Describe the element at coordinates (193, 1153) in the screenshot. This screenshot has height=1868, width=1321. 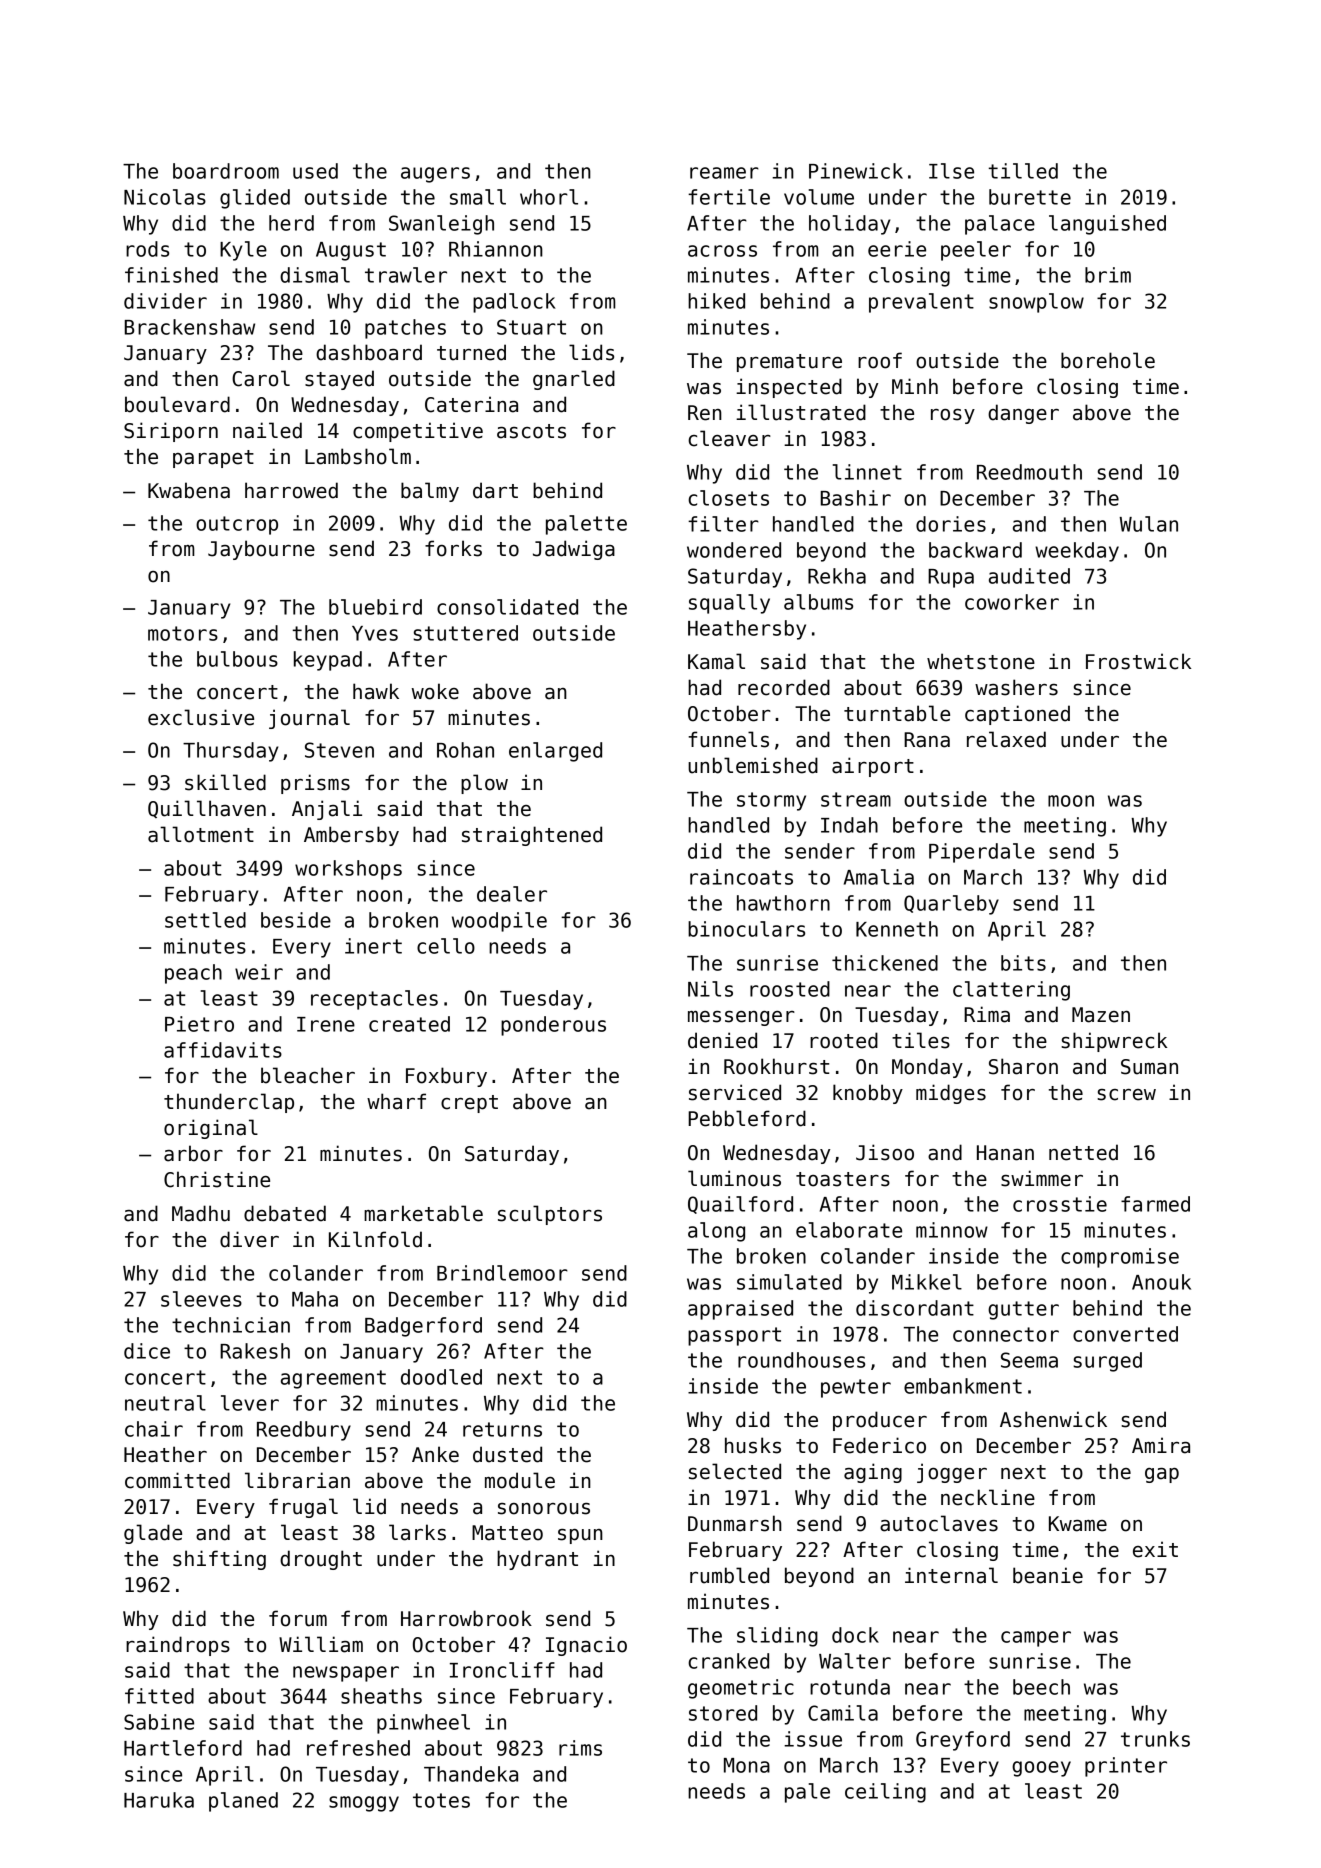
I see `arbor` at that location.
